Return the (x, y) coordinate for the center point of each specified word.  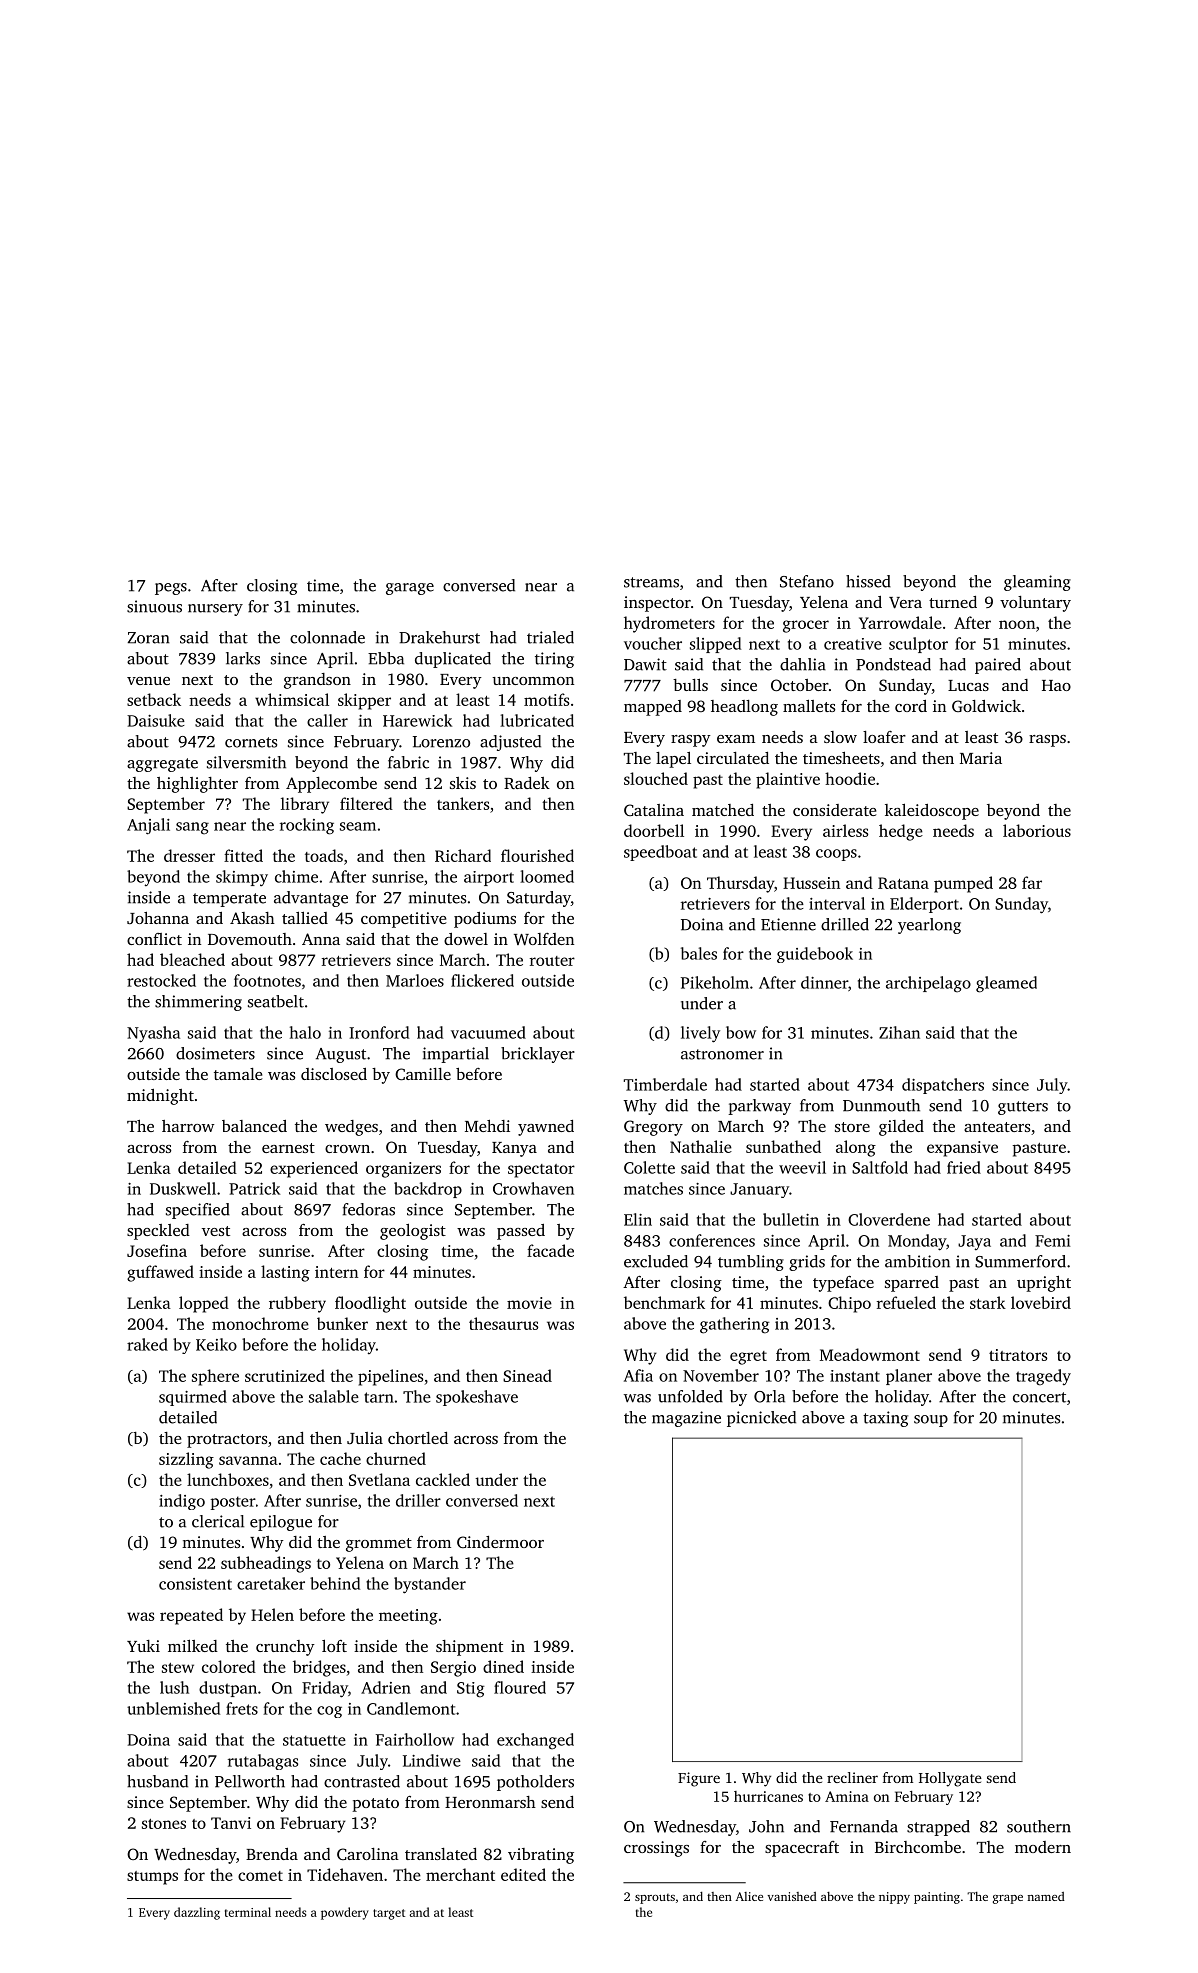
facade (550, 1250)
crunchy (285, 1648)
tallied (305, 918)
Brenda (272, 1854)
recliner (852, 1777)
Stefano (807, 581)
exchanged (535, 1741)
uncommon (533, 681)
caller (327, 720)
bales (699, 953)
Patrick (254, 1188)
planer (909, 1377)
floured (520, 1687)
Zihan (899, 1032)
